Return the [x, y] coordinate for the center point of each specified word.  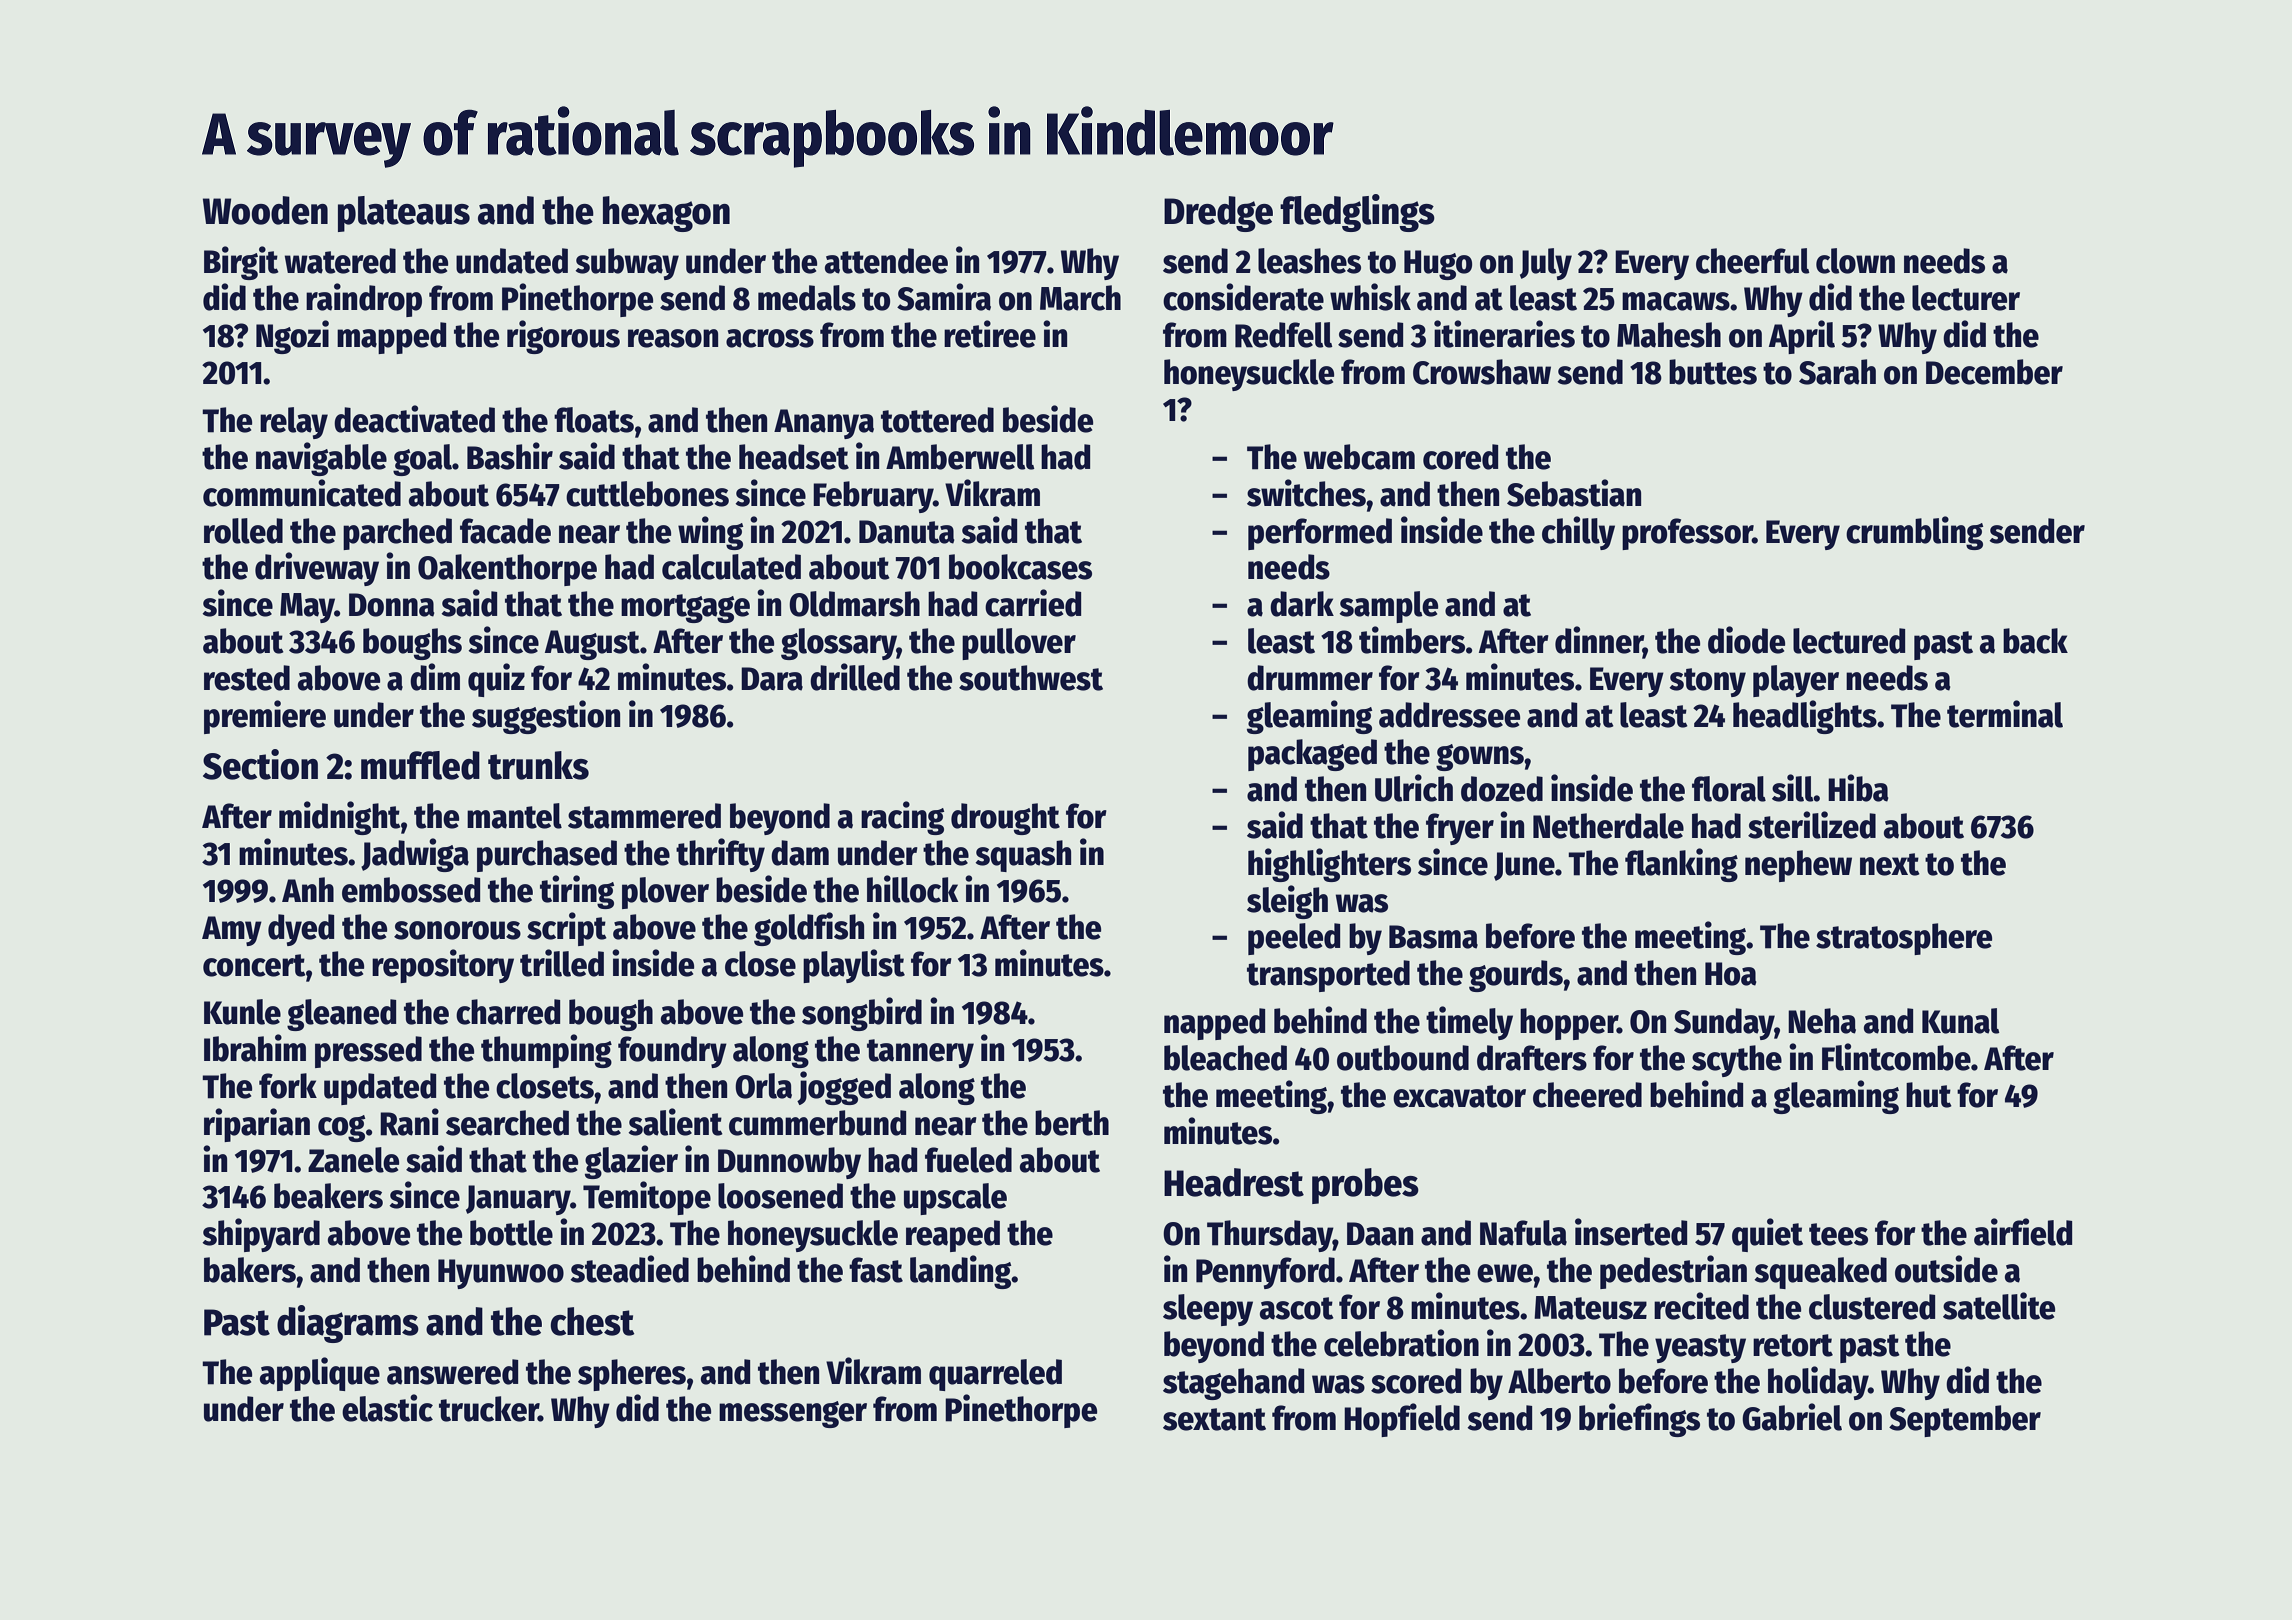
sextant [1214, 1419]
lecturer [1966, 298]
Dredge [1218, 214]
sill [1793, 788]
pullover [1019, 644]
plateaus [404, 214]
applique [320, 1374]
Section [260, 764]
